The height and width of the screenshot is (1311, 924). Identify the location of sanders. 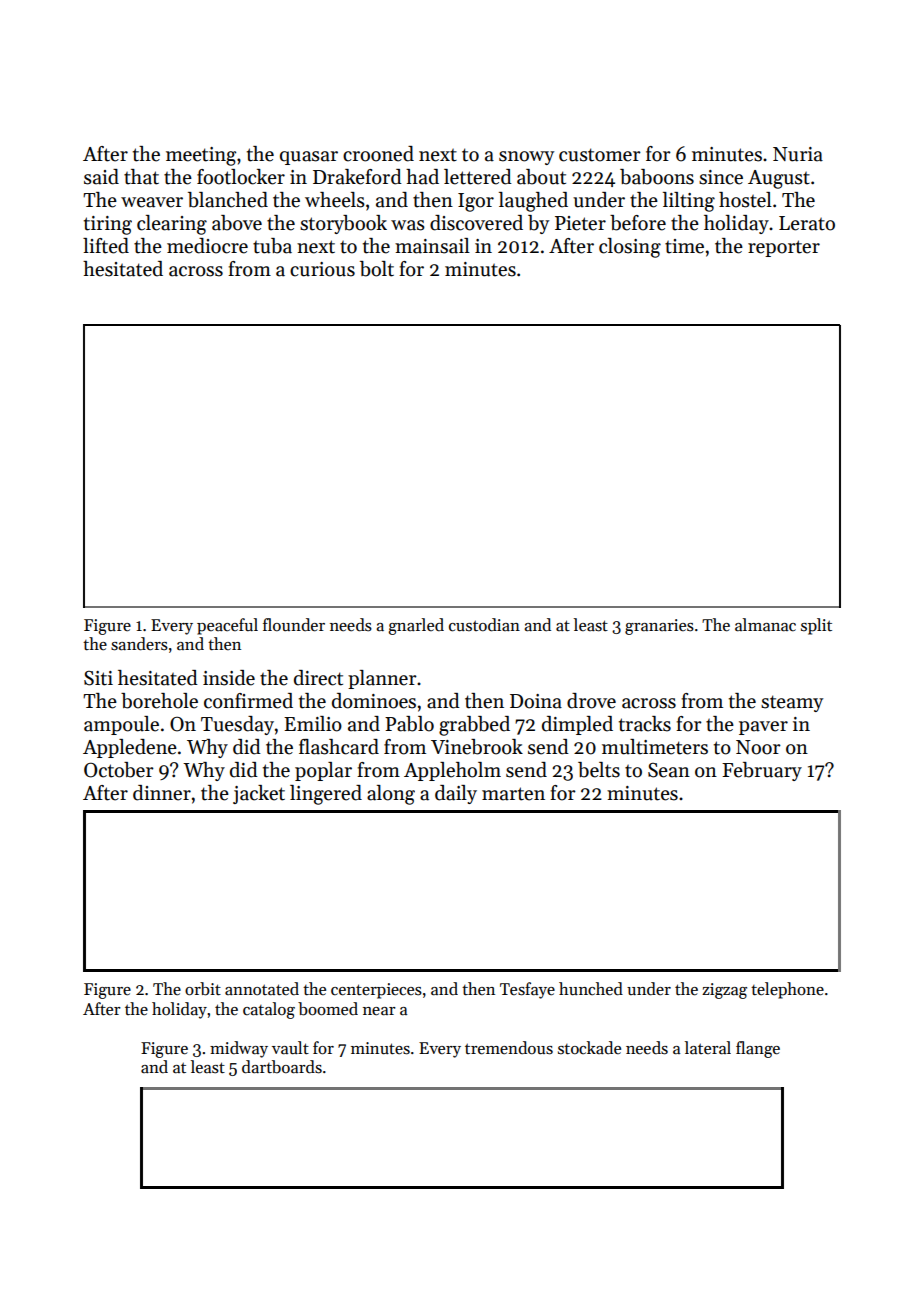
(139, 644).
